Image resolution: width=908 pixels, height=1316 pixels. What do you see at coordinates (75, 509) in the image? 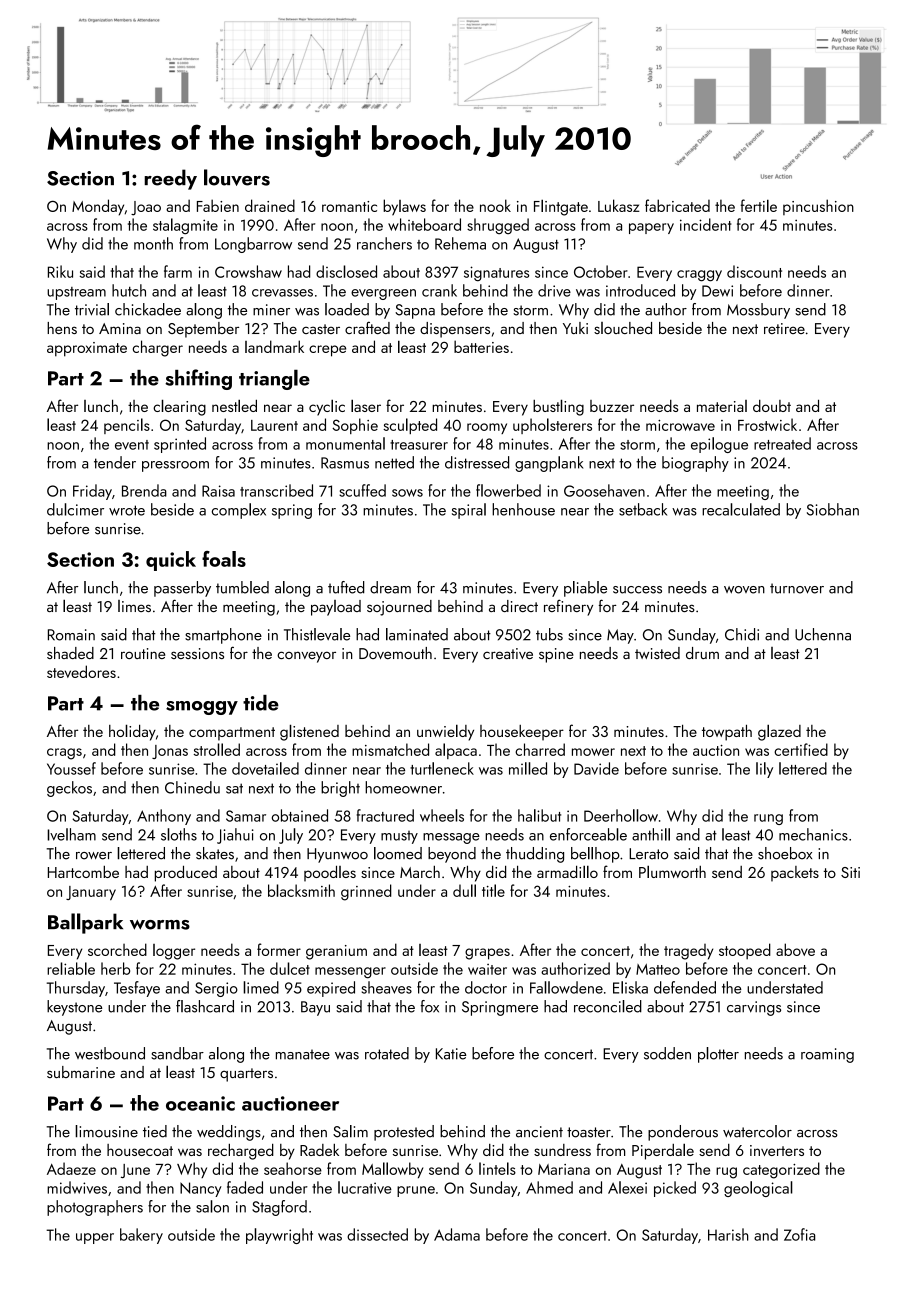
I see `dulcimer` at bounding box center [75, 509].
